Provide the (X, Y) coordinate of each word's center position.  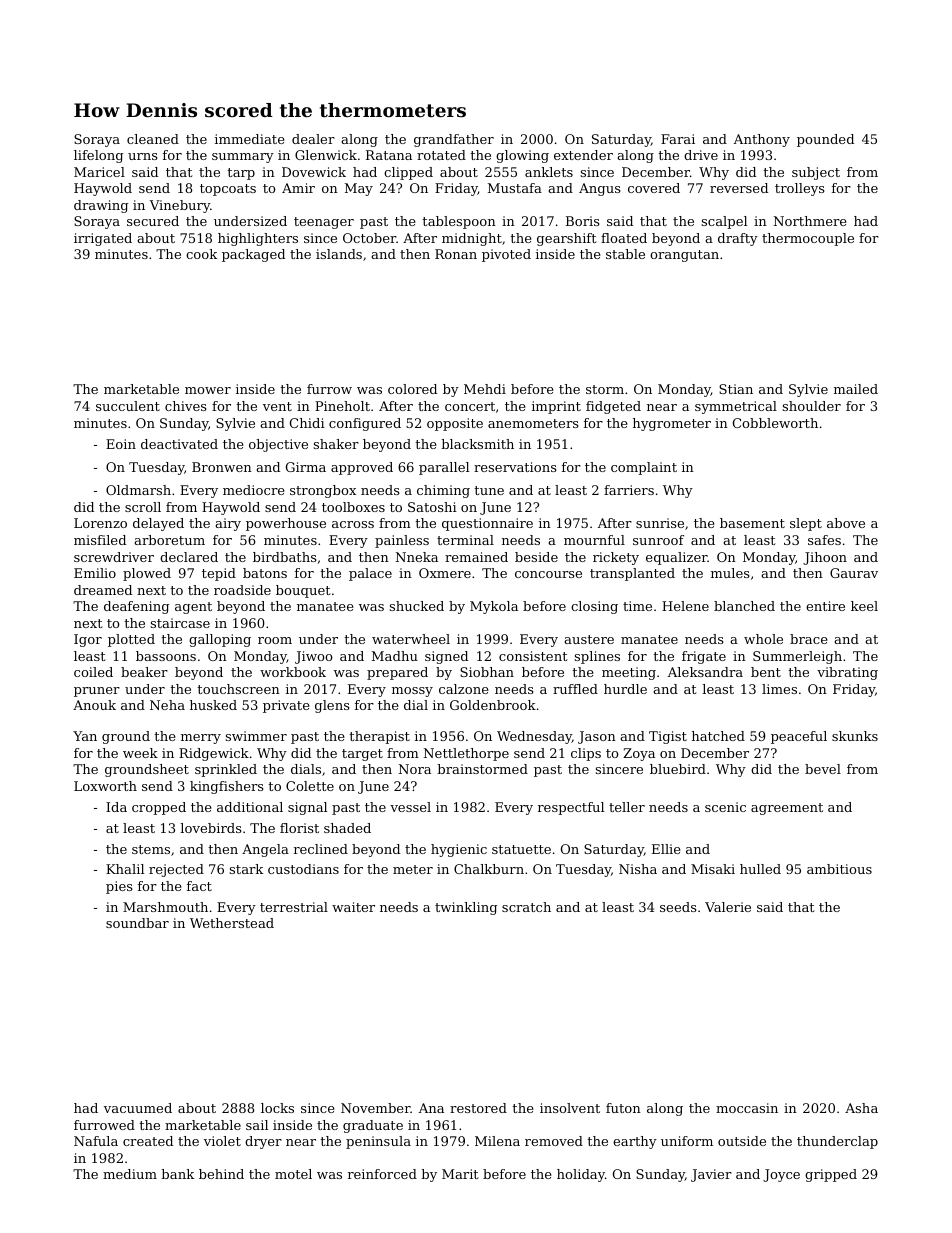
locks (277, 1108)
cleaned (153, 139)
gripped (831, 1175)
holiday (581, 1175)
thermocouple (808, 239)
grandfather (454, 140)
